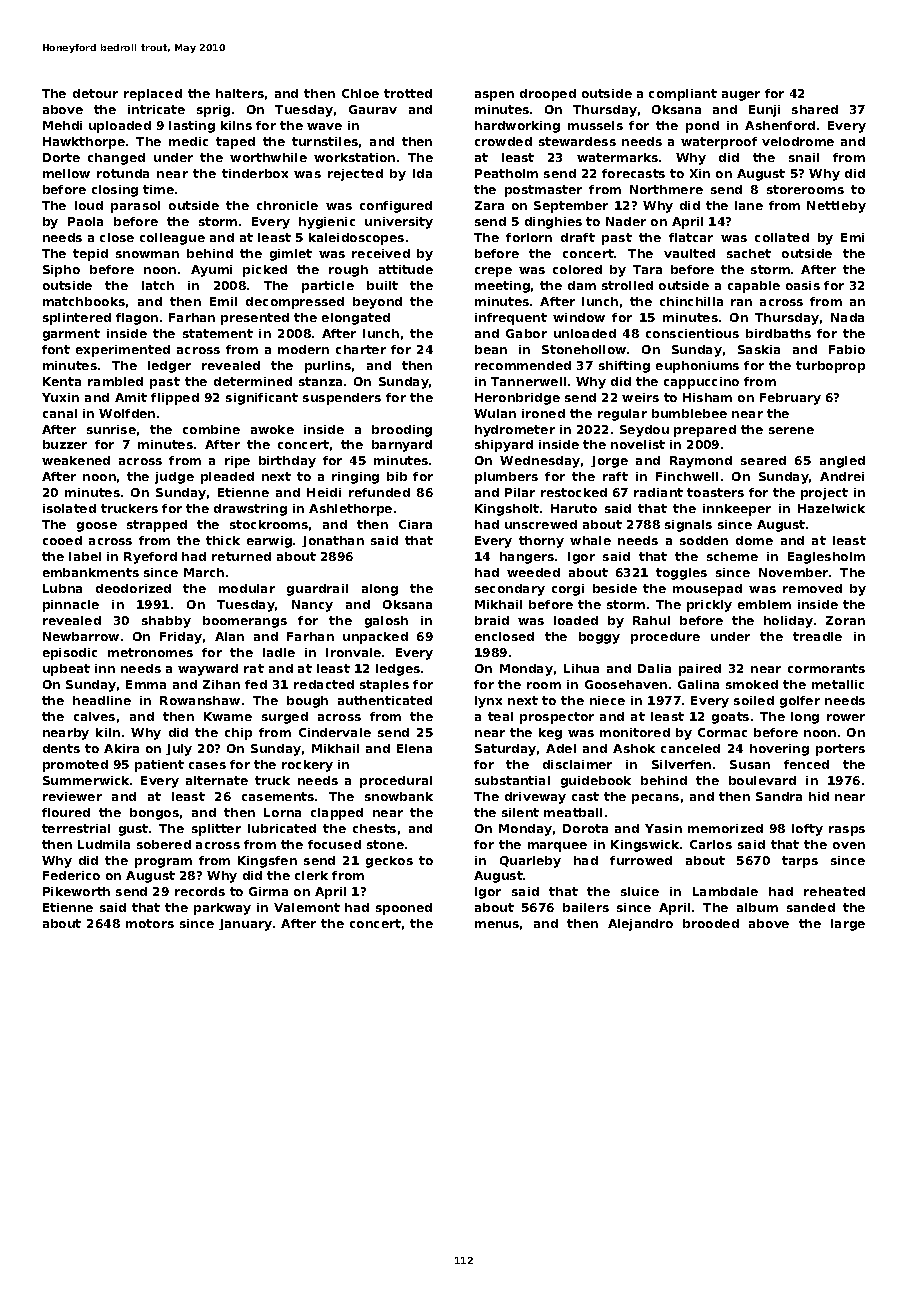 The image size is (908, 1316). Describe the element at coordinates (146, 684) in the screenshot. I see `Emma` at that location.
